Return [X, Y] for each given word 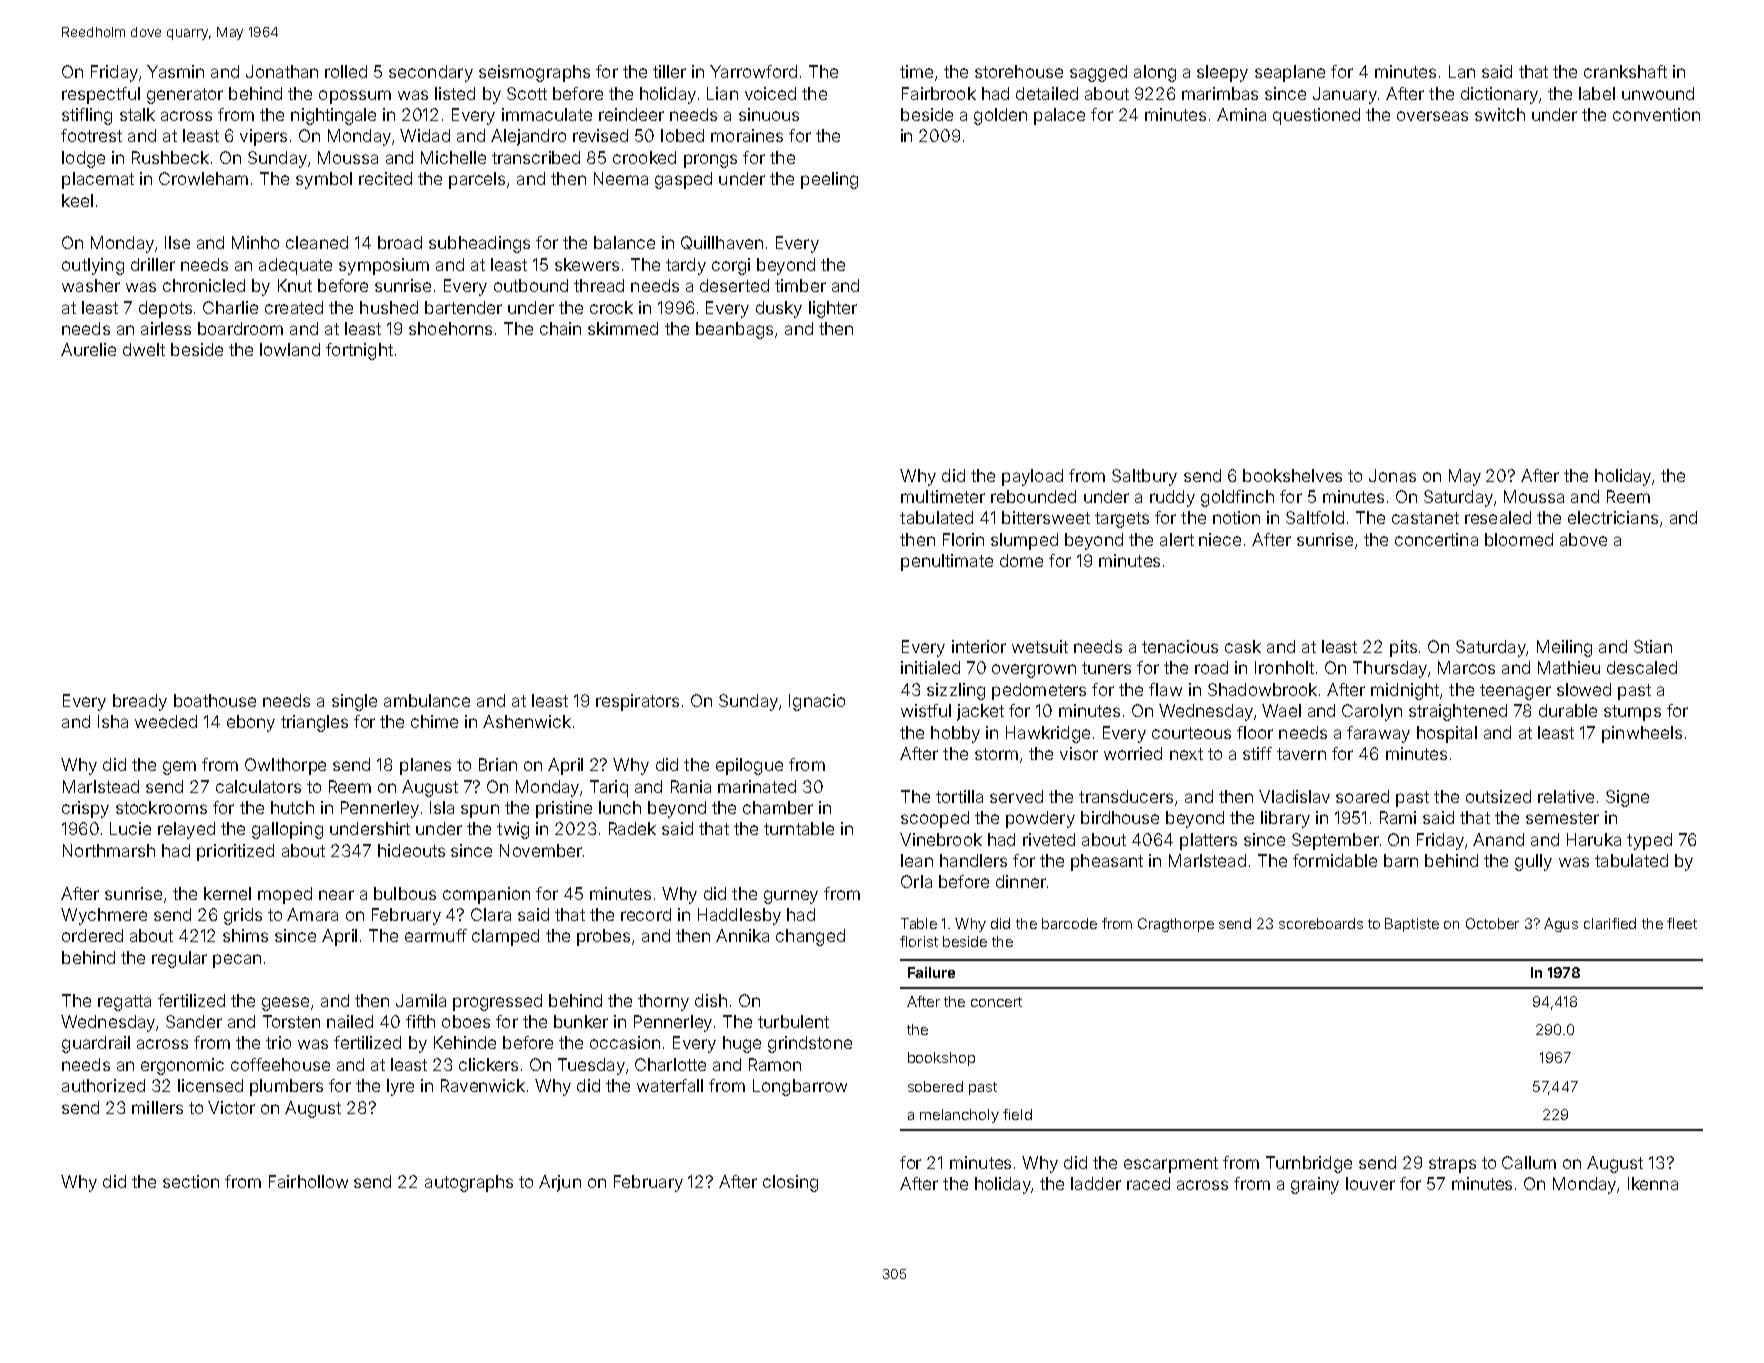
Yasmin [175, 71]
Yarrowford [753, 71]
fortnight [359, 351]
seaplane [1290, 73]
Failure [931, 972]
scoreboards [1321, 923]
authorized [103, 1085]
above [1583, 539]
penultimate [947, 562]
